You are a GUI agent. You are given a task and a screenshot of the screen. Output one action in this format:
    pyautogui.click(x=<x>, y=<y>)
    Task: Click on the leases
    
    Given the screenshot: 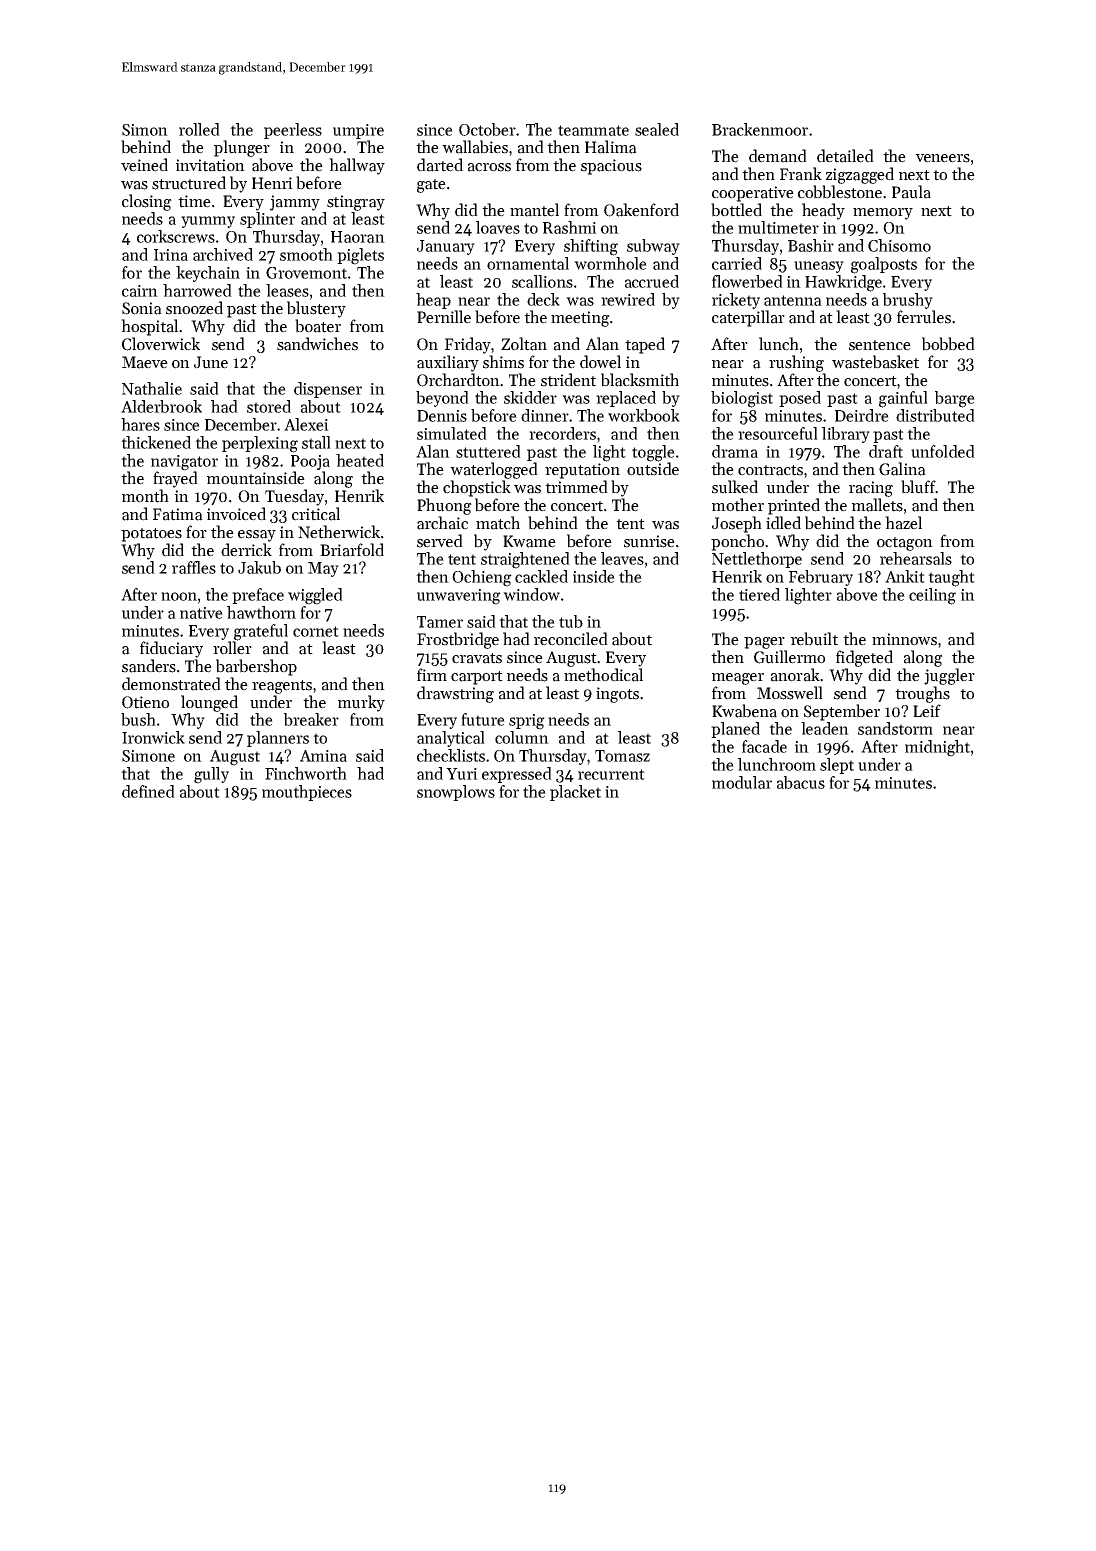 What is the action you would take?
    pyautogui.click(x=287, y=290)
